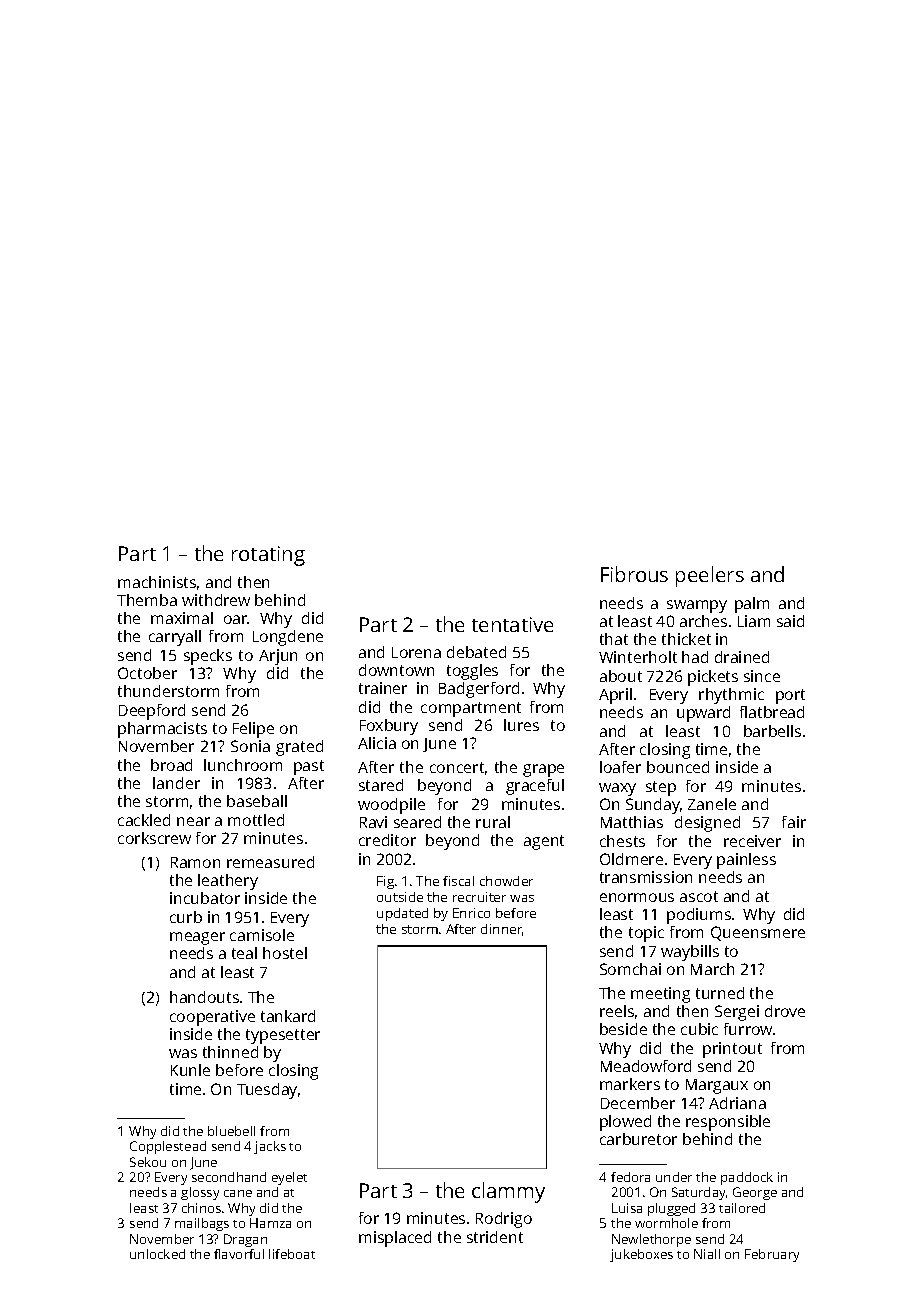 The image size is (924, 1308). Describe the element at coordinates (512, 624) in the screenshot. I see `tentative` at that location.
